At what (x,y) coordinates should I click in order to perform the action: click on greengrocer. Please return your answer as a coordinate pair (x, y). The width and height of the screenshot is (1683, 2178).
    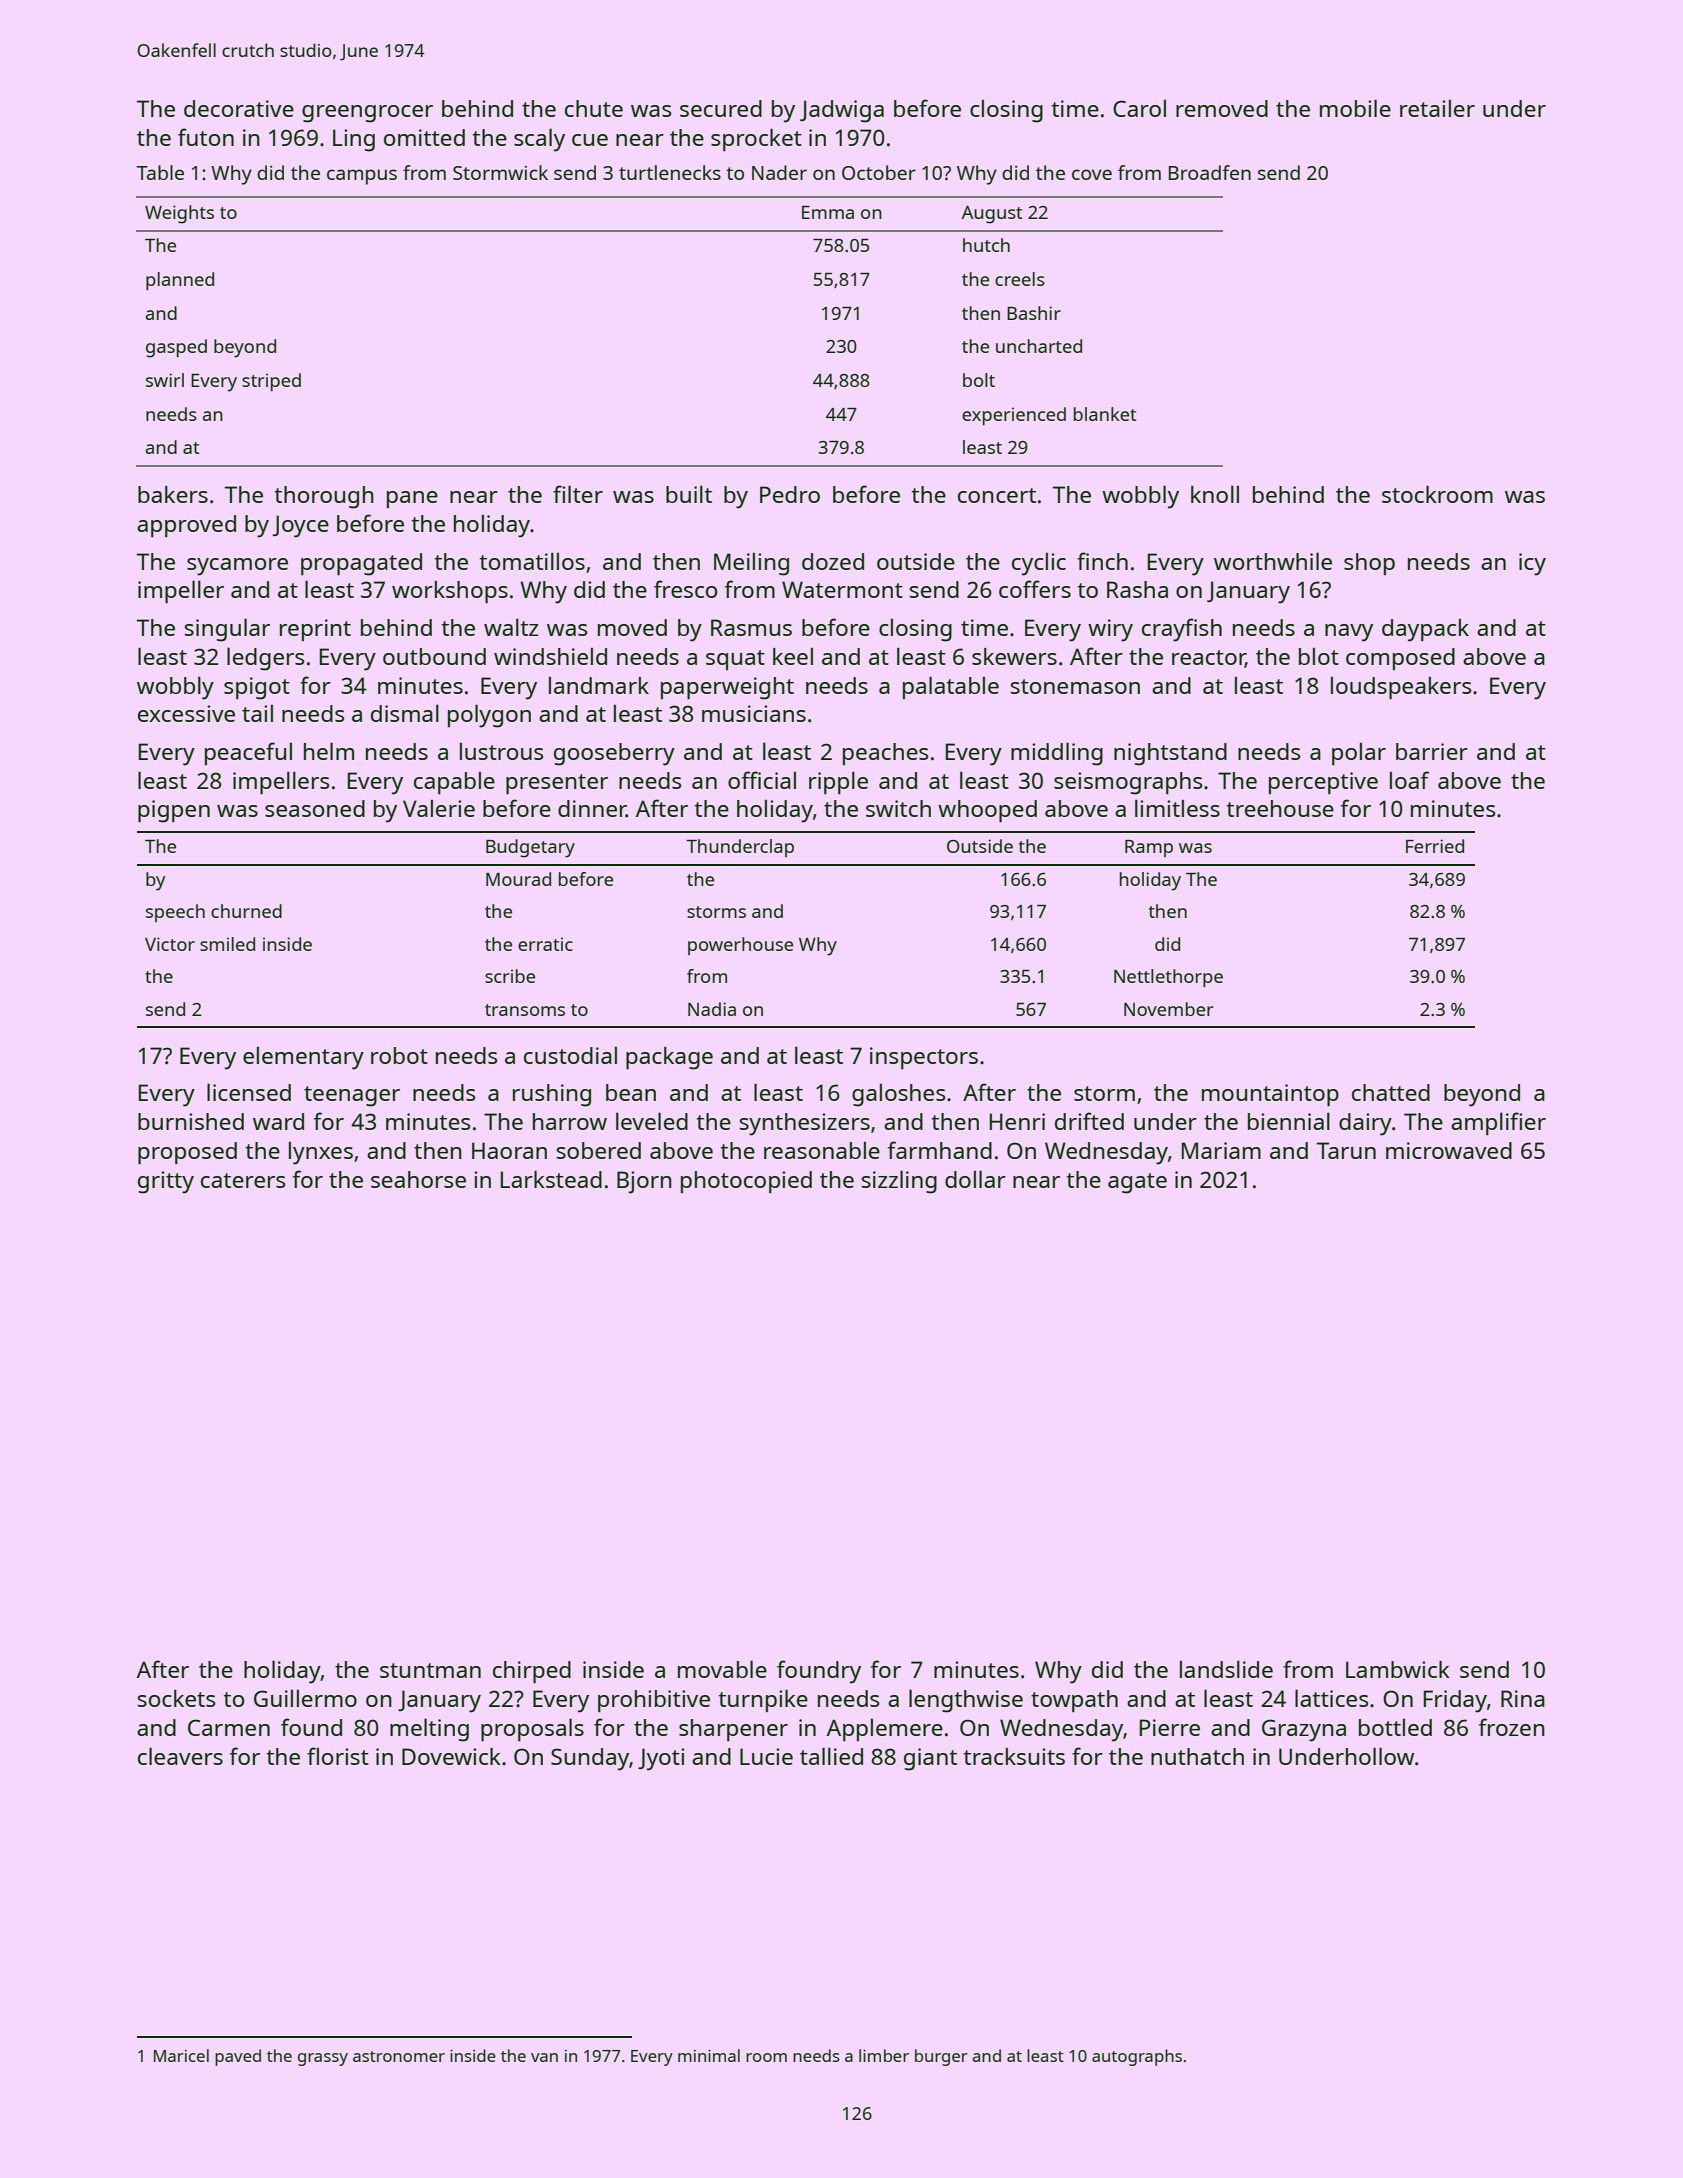
    Looking at the image, I should click on (367, 114).
